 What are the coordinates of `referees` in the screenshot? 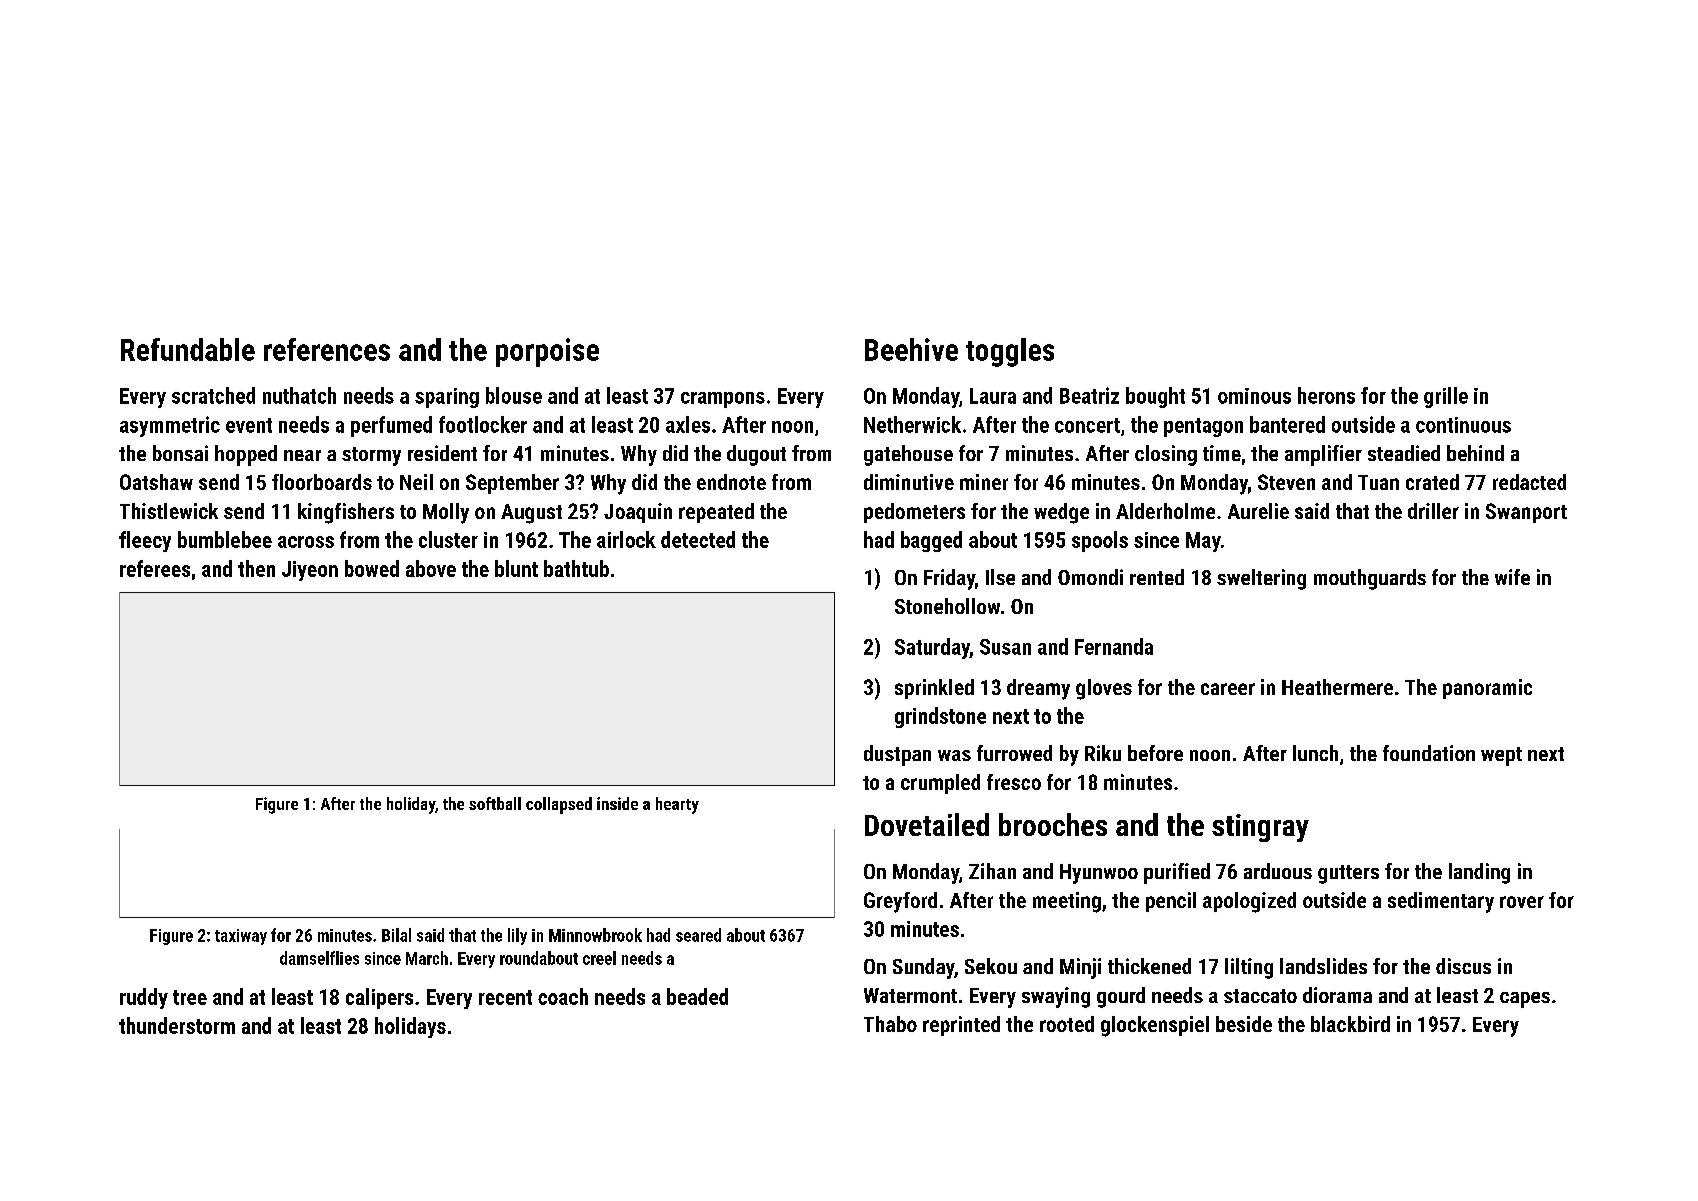 It's located at (155, 568).
